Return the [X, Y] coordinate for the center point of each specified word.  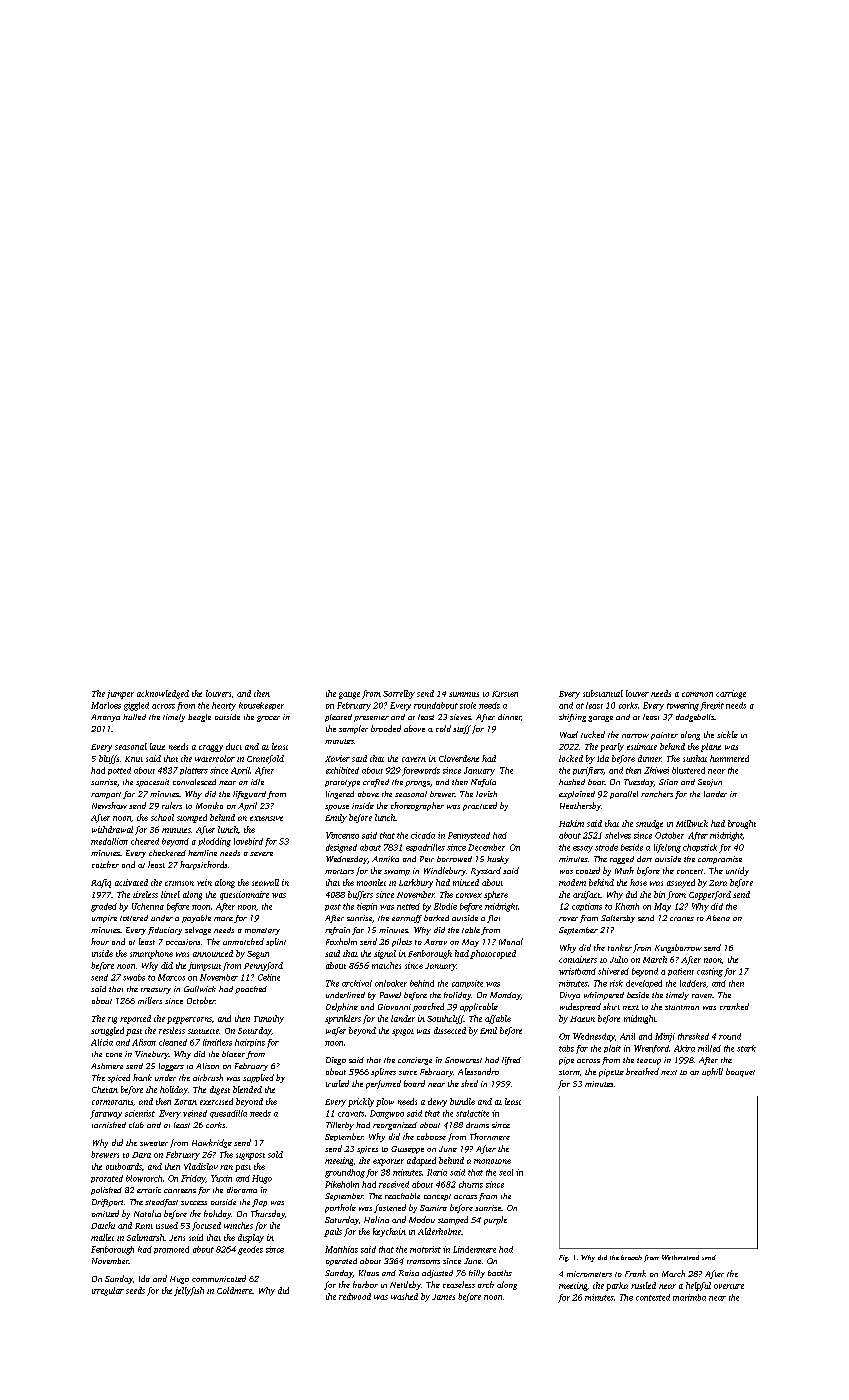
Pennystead [469, 836]
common [697, 694]
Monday [505, 996]
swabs [134, 977]
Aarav [435, 942]
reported [135, 1019]
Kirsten [505, 694]
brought [742, 824]
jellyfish [189, 1291]
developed [644, 984]
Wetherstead [680, 1257]
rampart [106, 795]
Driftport [107, 1203]
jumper [120, 694]
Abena [718, 918]
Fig [563, 1258]
